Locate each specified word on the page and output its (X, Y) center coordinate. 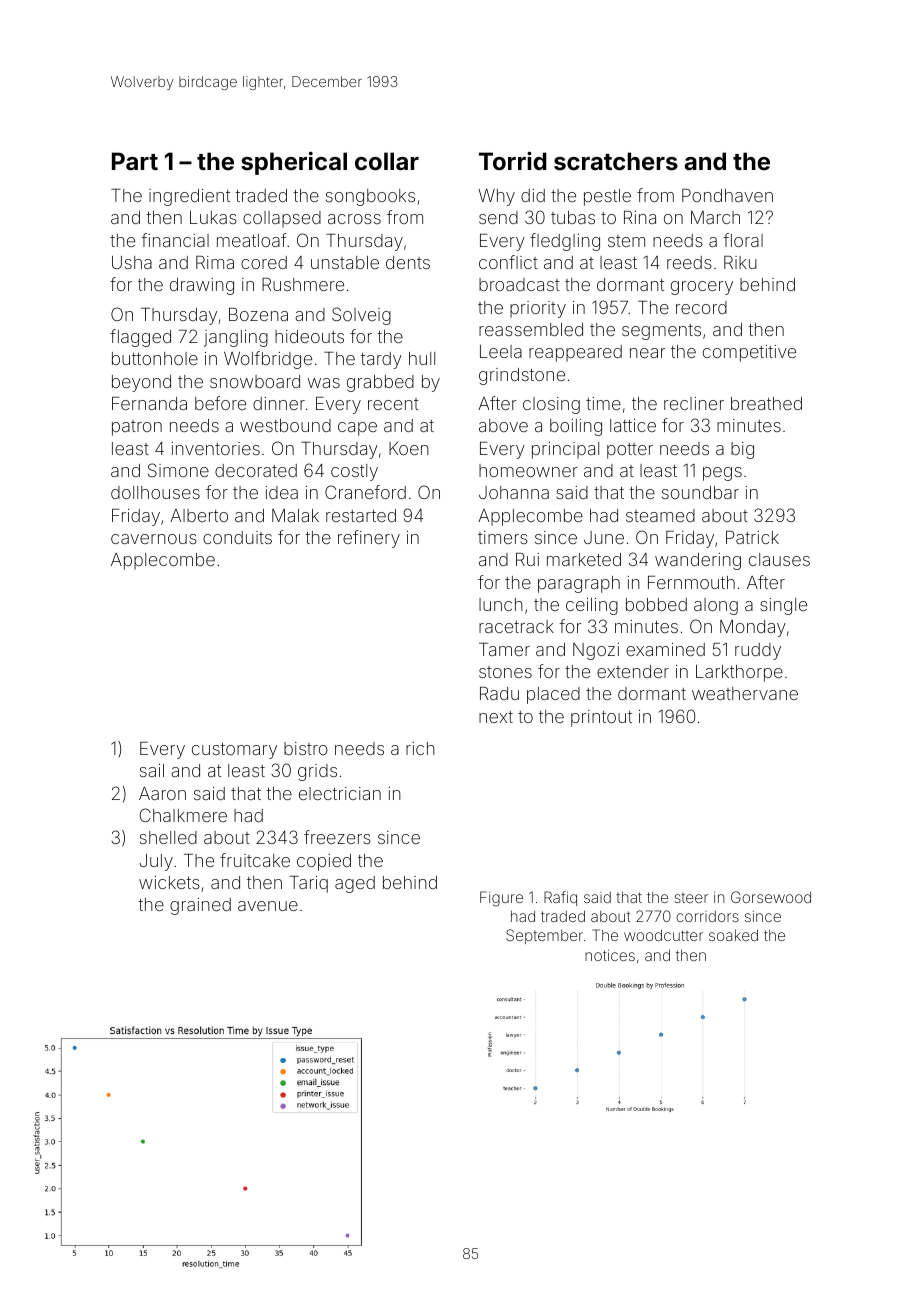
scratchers (616, 161)
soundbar (700, 492)
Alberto (199, 515)
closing (551, 405)
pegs (722, 474)
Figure (501, 899)
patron (137, 428)
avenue (268, 906)
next (496, 717)
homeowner (528, 470)
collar (387, 161)
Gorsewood (771, 897)
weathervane (745, 693)
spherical (294, 163)
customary (234, 751)
